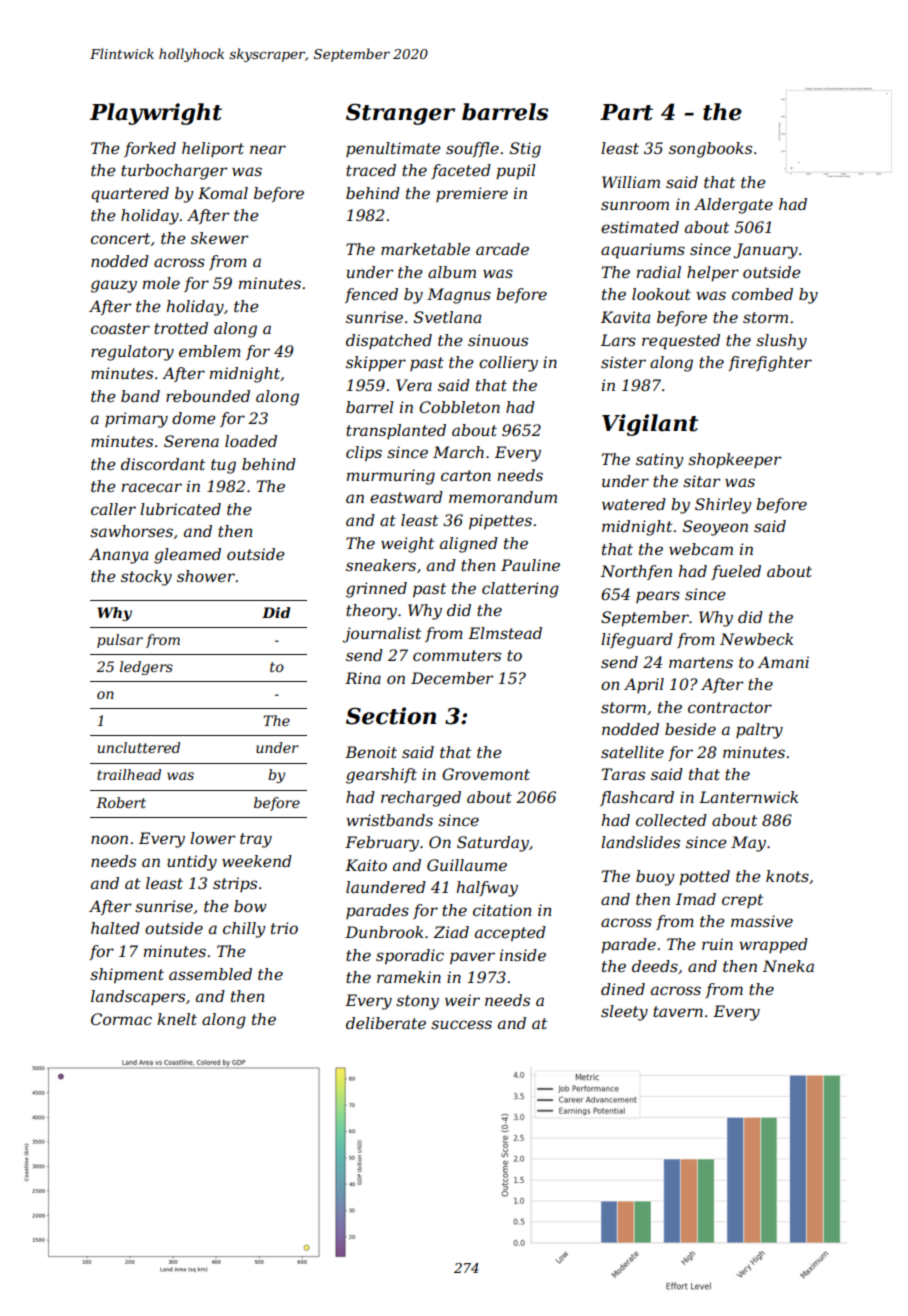  What do you see at coordinates (690, 729) in the screenshot?
I see `beside` at bounding box center [690, 729].
